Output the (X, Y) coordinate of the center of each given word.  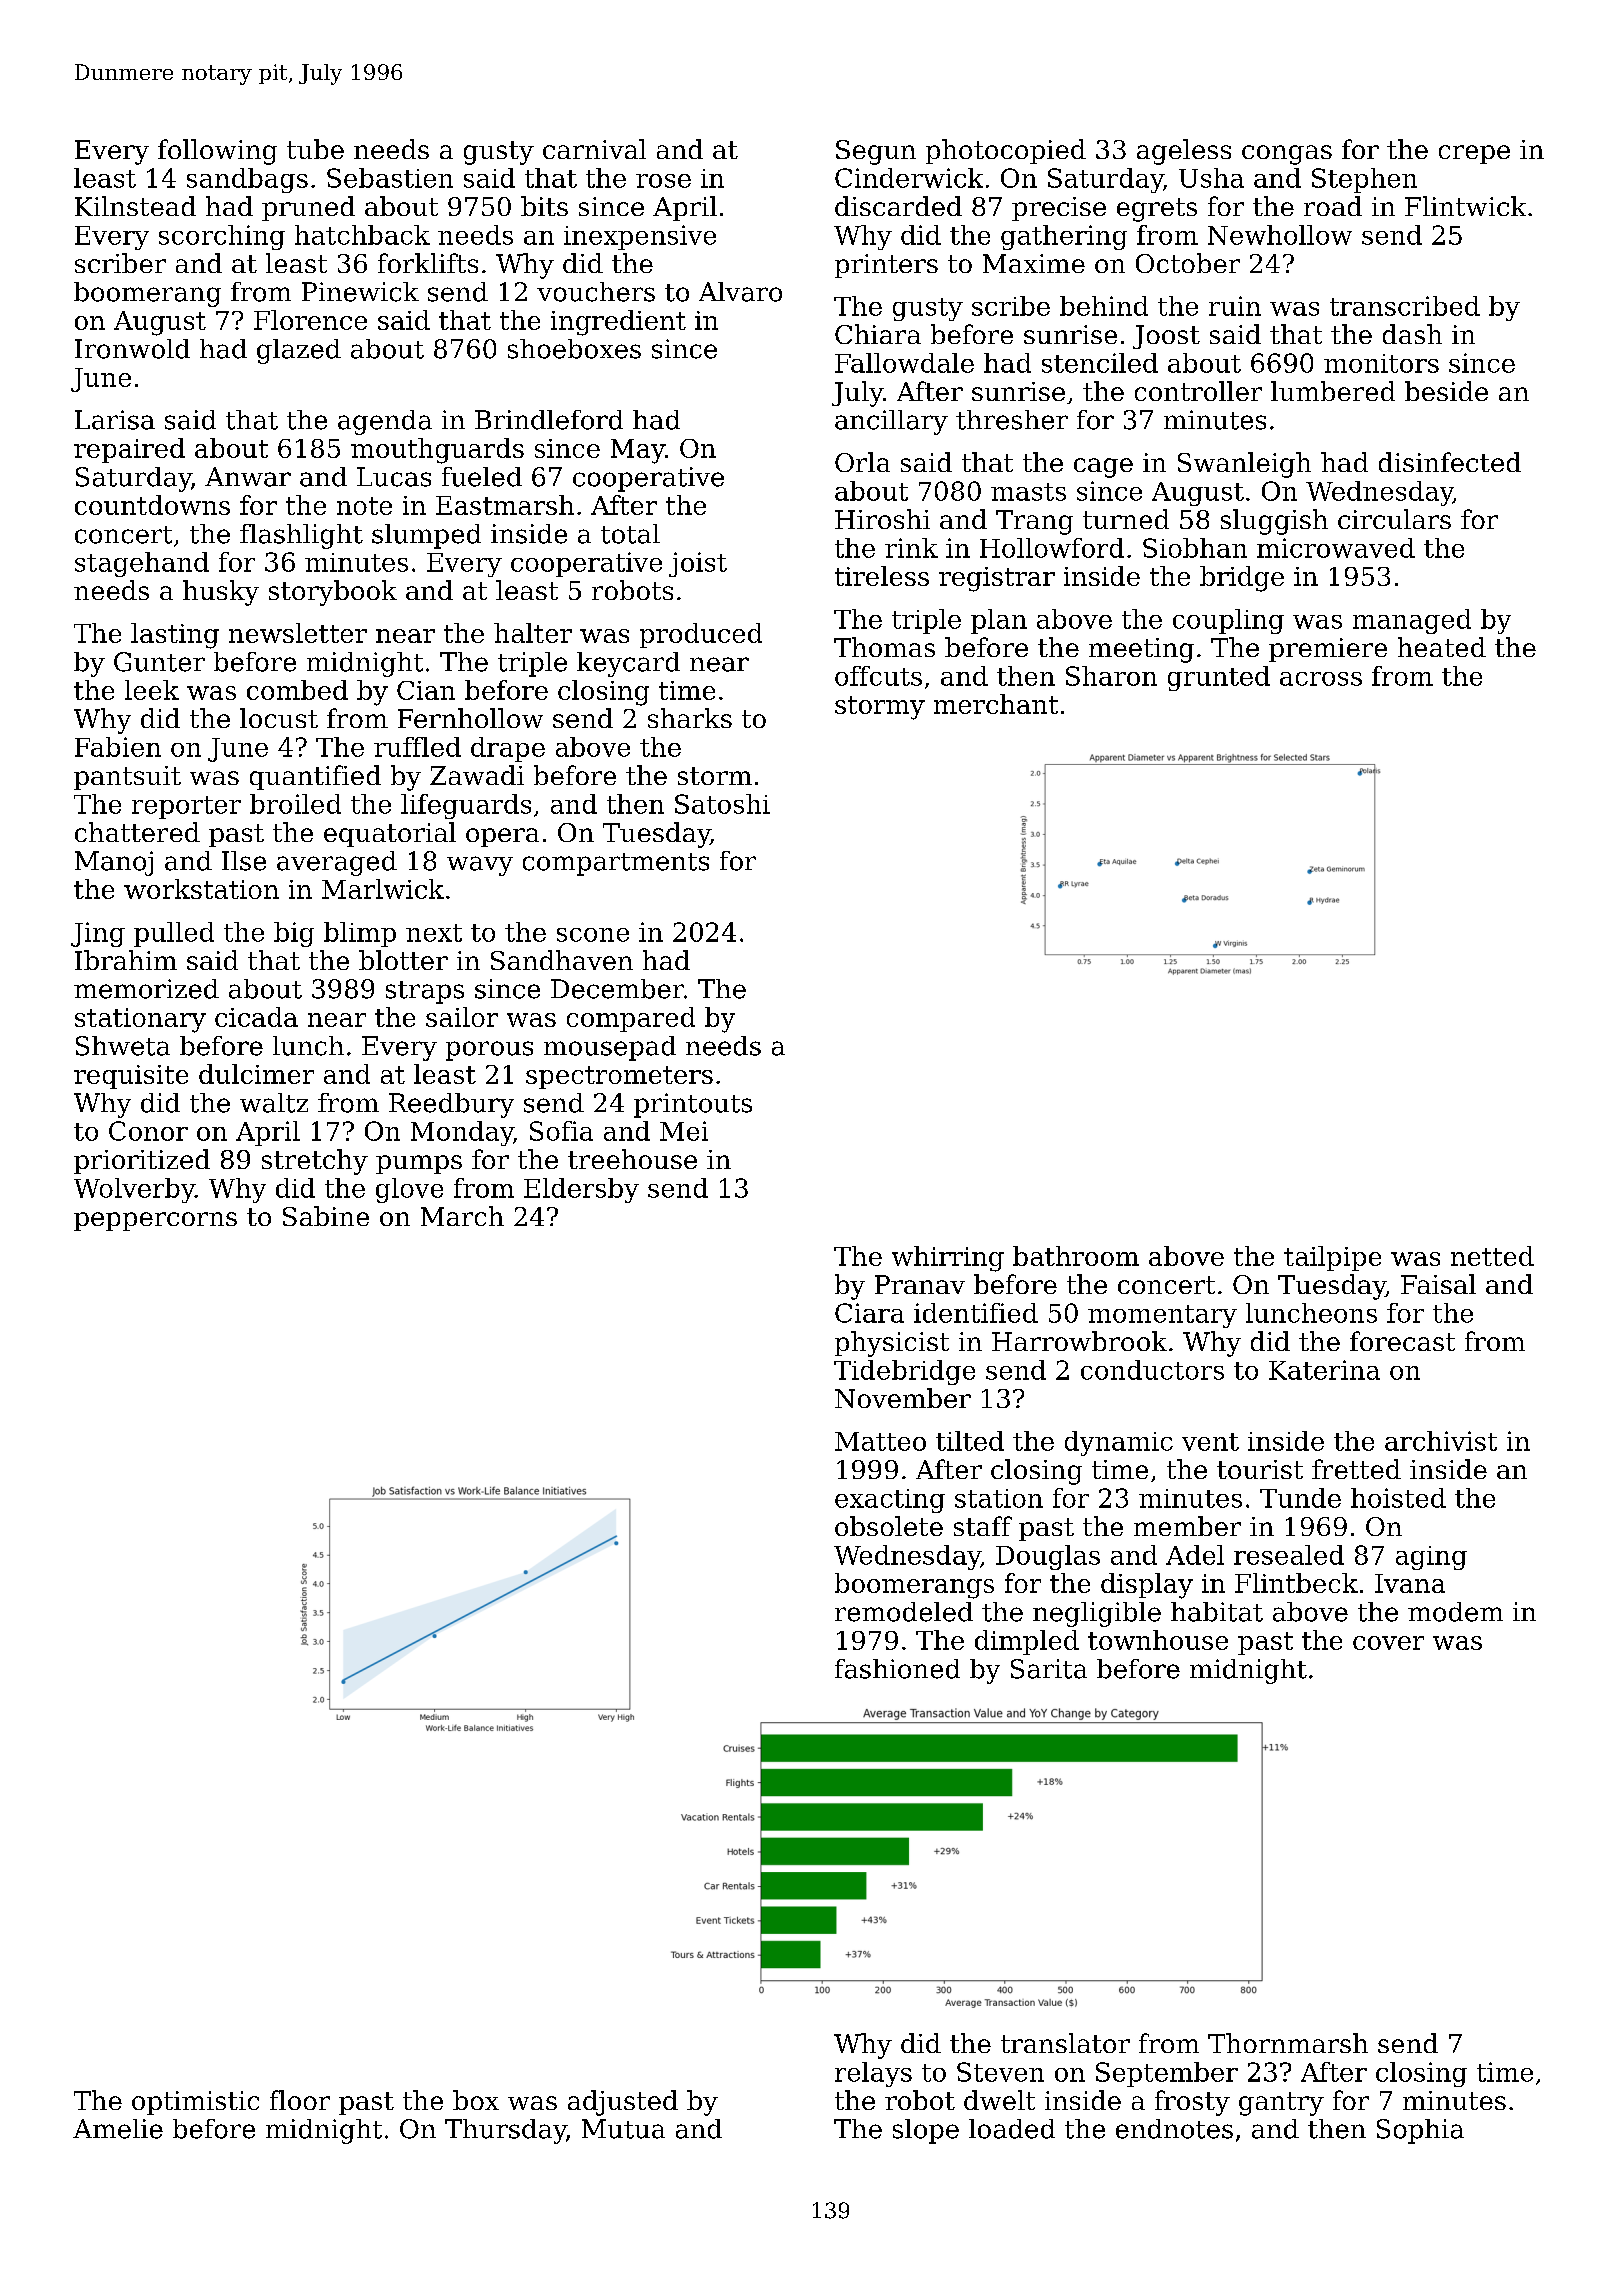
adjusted (623, 2103)
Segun (876, 152)
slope (926, 2131)
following (217, 152)
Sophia (1420, 2131)
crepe (1474, 154)
